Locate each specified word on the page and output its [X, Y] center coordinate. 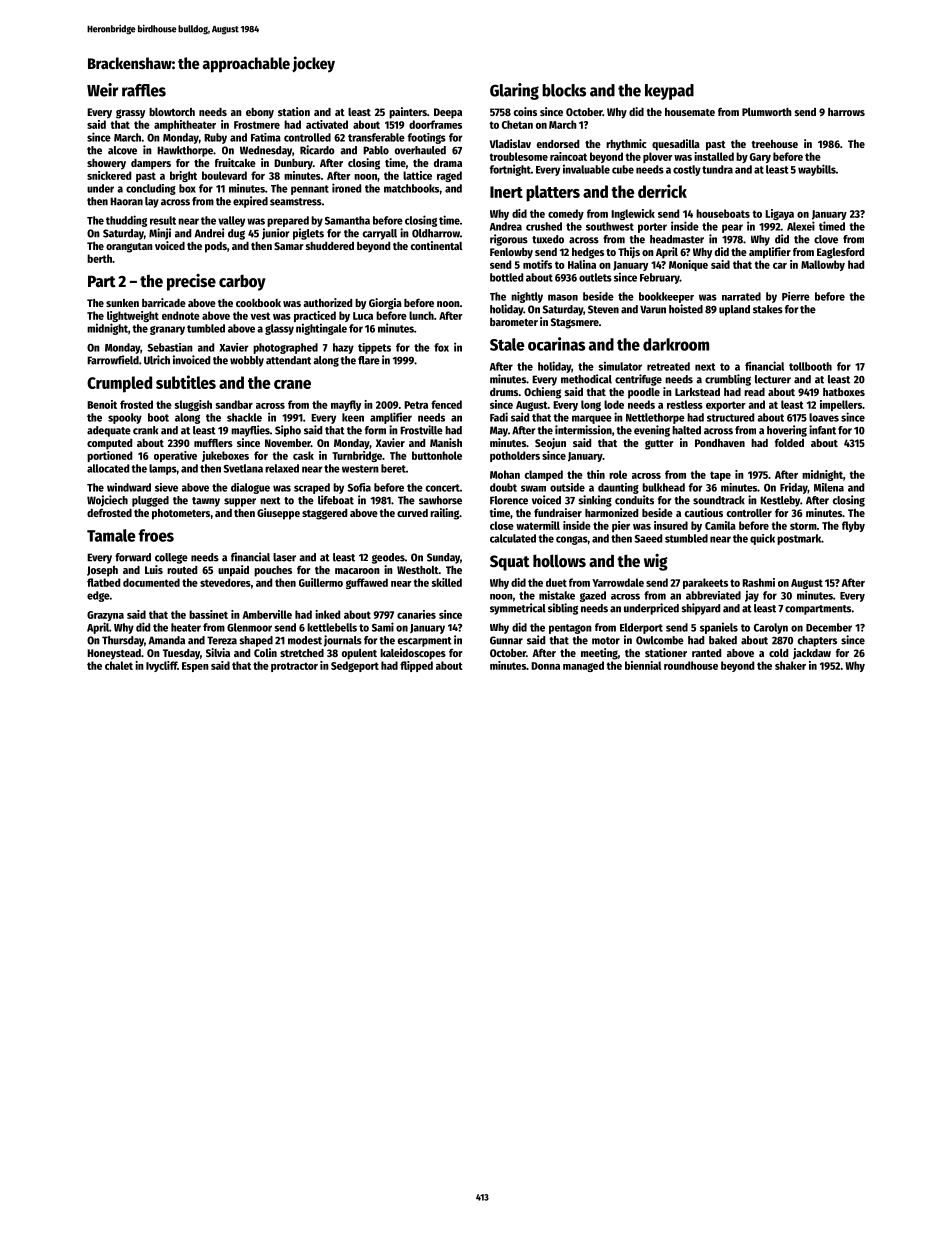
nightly [527, 297]
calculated [513, 538]
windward [129, 487]
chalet [119, 665]
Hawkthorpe [185, 151]
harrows [846, 112]
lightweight [133, 316]
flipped [416, 666]
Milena [829, 487]
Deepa [448, 113]
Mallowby [823, 265]
